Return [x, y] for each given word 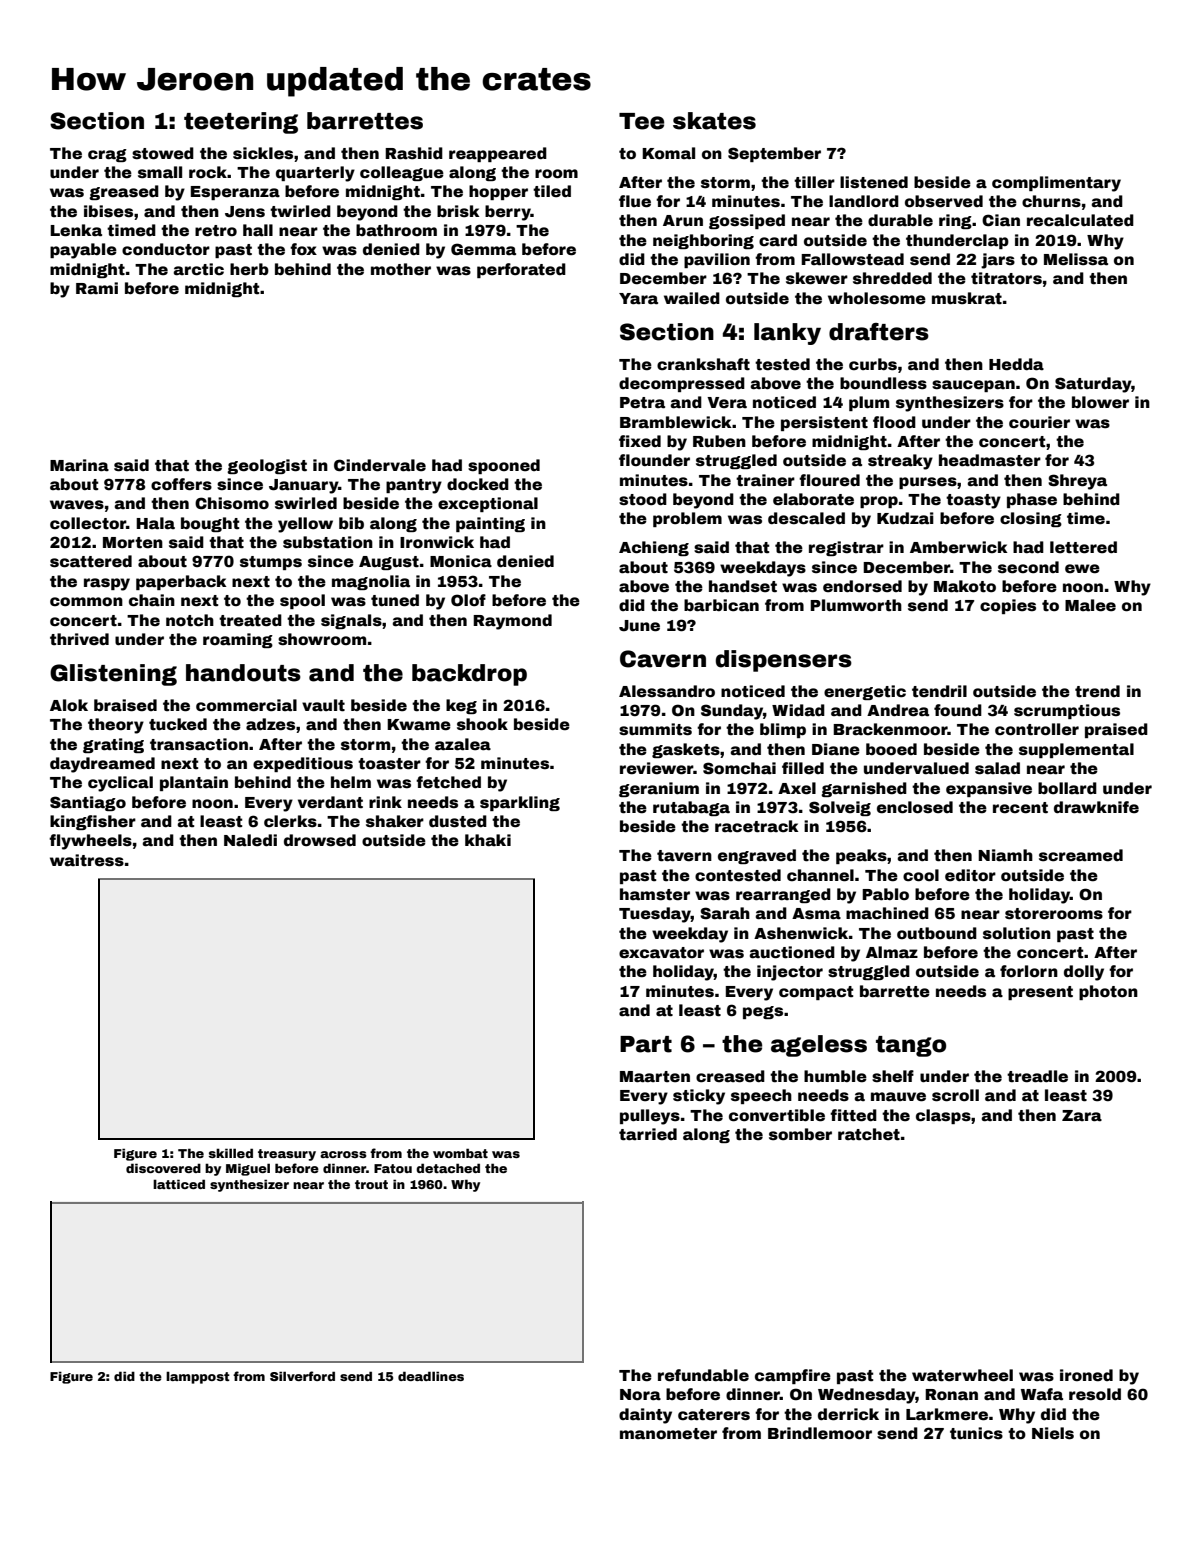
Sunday [732, 712]
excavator [661, 953]
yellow [305, 525]
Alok [69, 705]
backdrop [469, 675]
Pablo [885, 894]
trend [1097, 691]
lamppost [198, 1377]
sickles [263, 153]
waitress [87, 860]
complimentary [1056, 184]
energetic [865, 692]
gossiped [747, 221]
